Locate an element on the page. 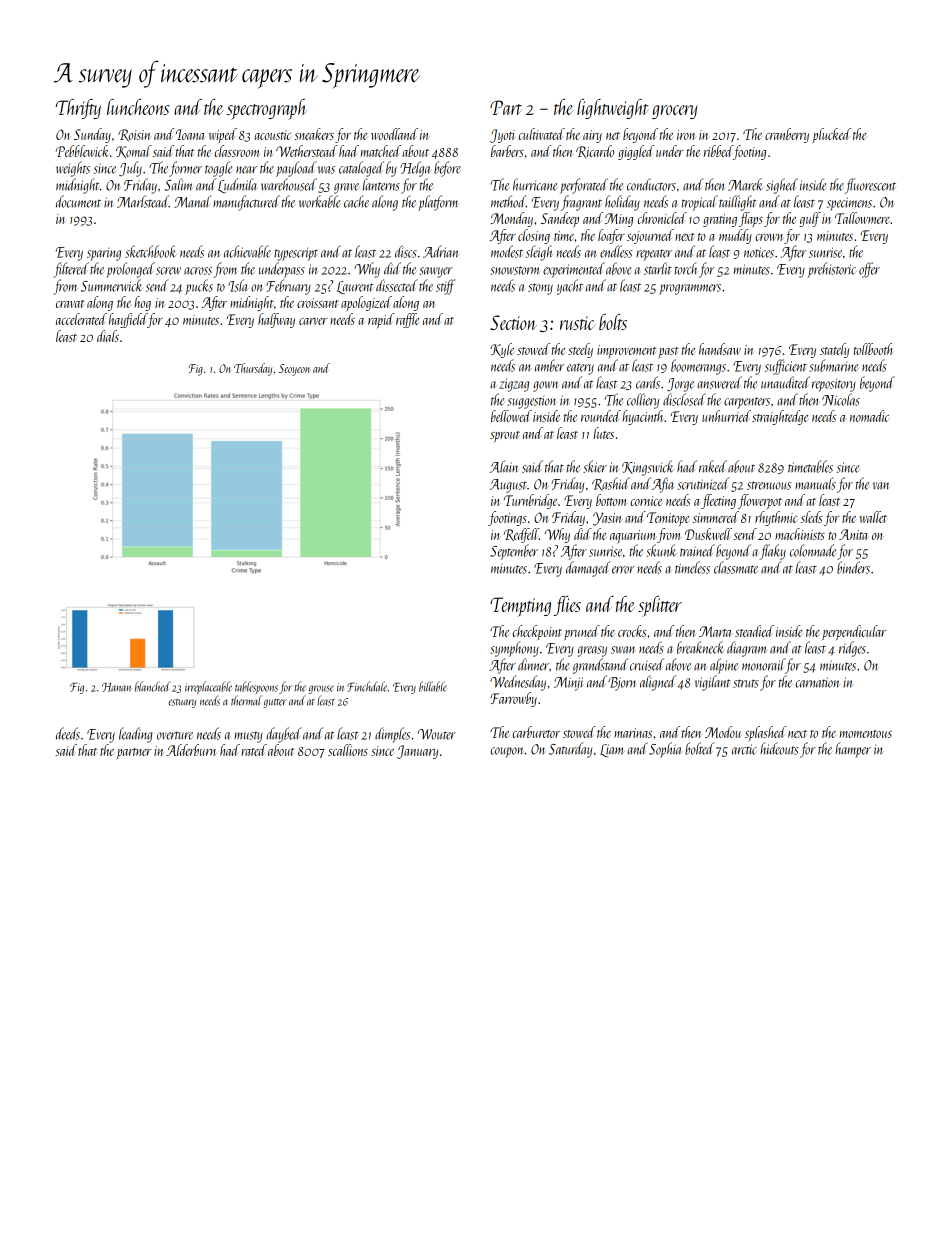 This page has width=952, height=1233. cravat is located at coordinates (70, 304).
